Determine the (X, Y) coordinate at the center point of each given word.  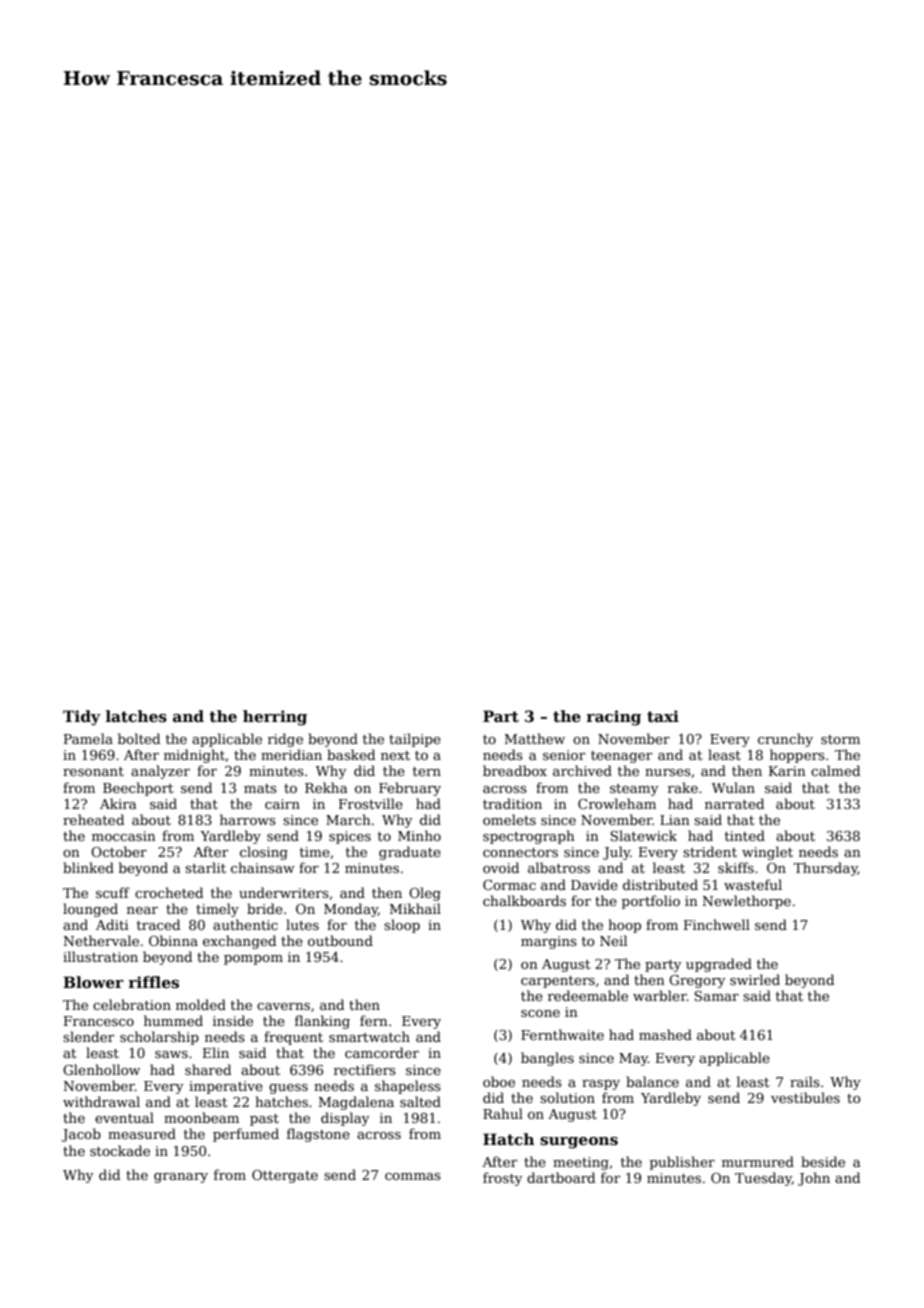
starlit (205, 867)
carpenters (558, 982)
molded (201, 1004)
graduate (410, 853)
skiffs (736, 867)
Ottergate (285, 1176)
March (348, 819)
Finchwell (717, 924)
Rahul (503, 1113)
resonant (93, 771)
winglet (767, 853)
